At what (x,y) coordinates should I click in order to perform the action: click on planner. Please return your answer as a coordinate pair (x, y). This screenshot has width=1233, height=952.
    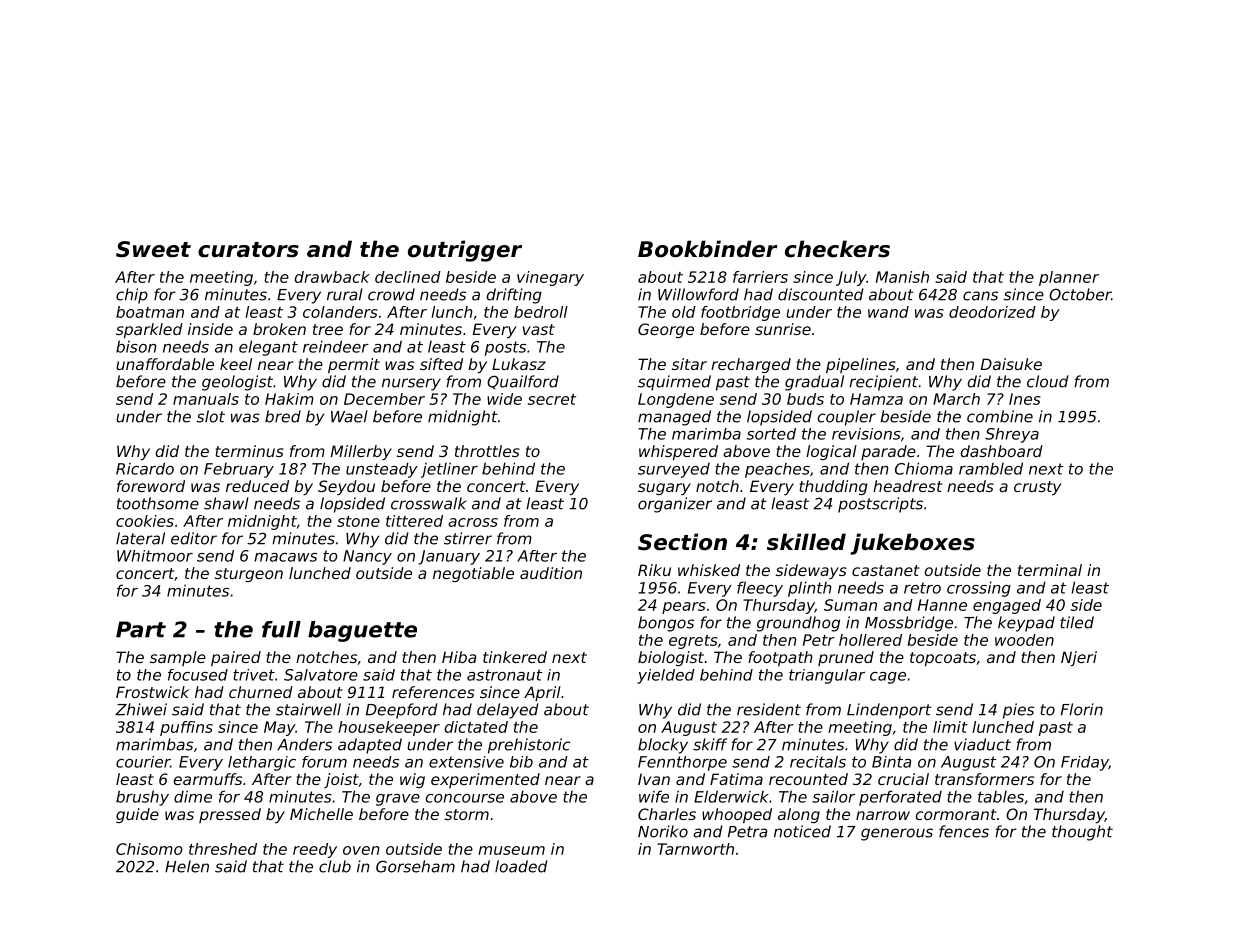
    Looking at the image, I should click on (1069, 278).
